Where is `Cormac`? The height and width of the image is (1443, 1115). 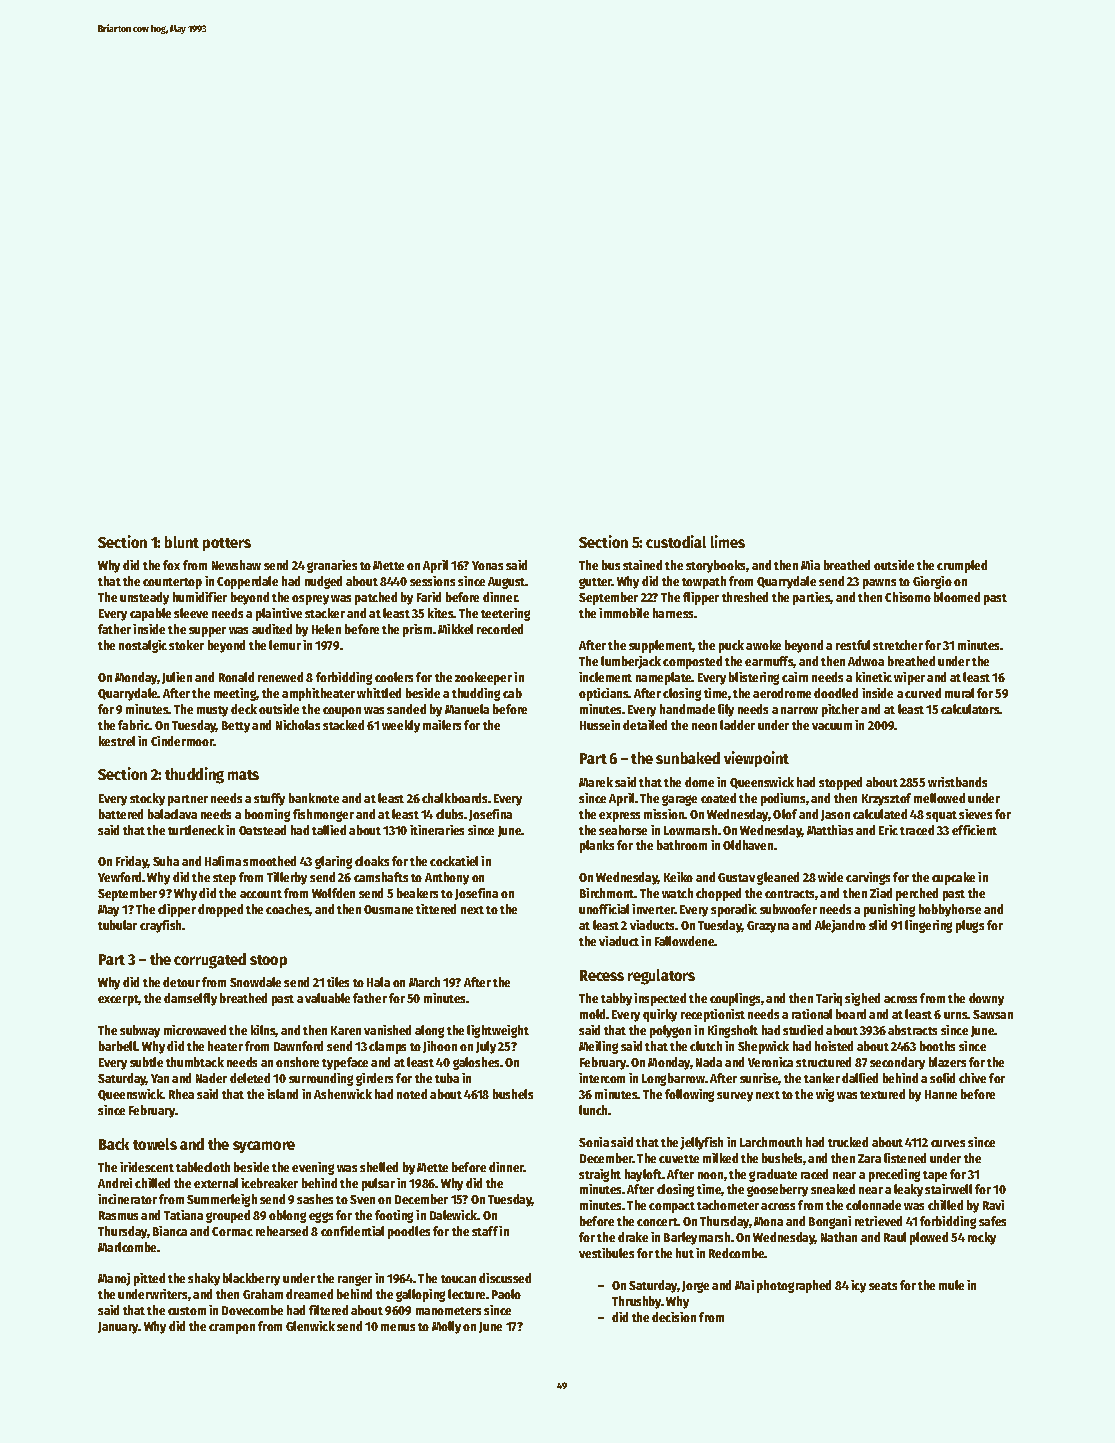
Cormac is located at coordinates (232, 1231).
